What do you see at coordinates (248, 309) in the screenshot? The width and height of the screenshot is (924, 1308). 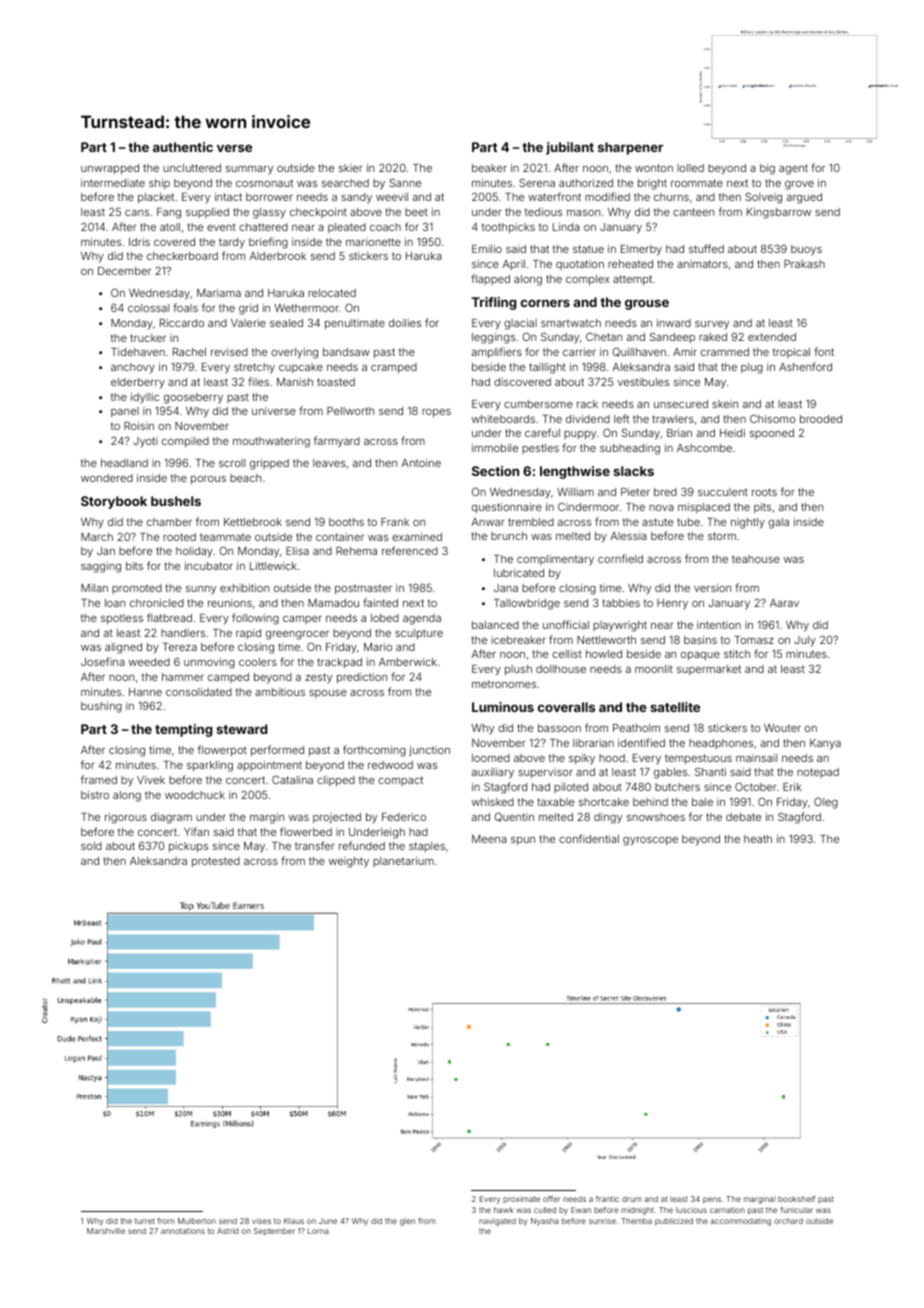 I see `grid` at bounding box center [248, 309].
